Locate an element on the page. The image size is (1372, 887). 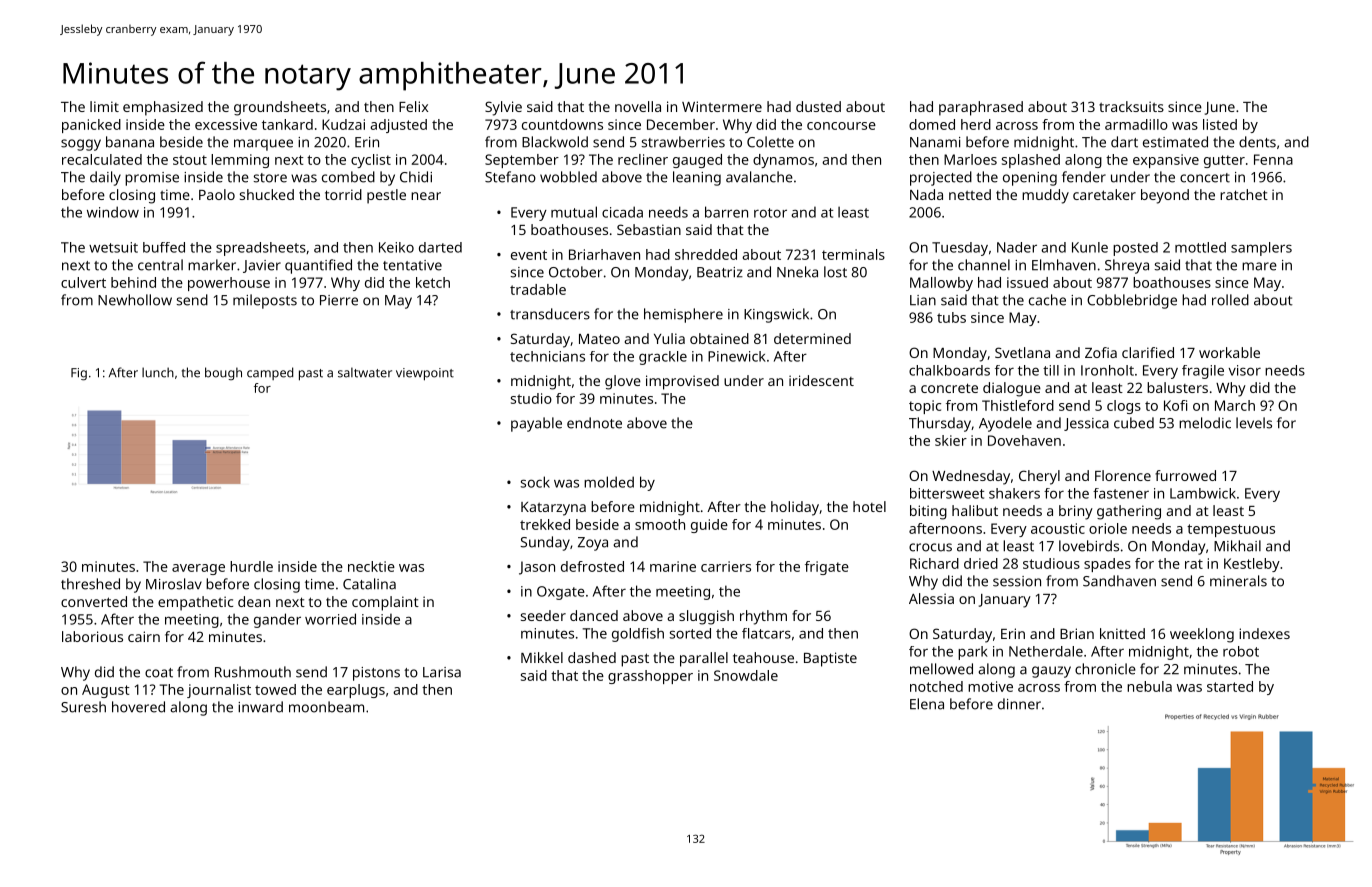
moonbeam is located at coordinates (326, 707).
